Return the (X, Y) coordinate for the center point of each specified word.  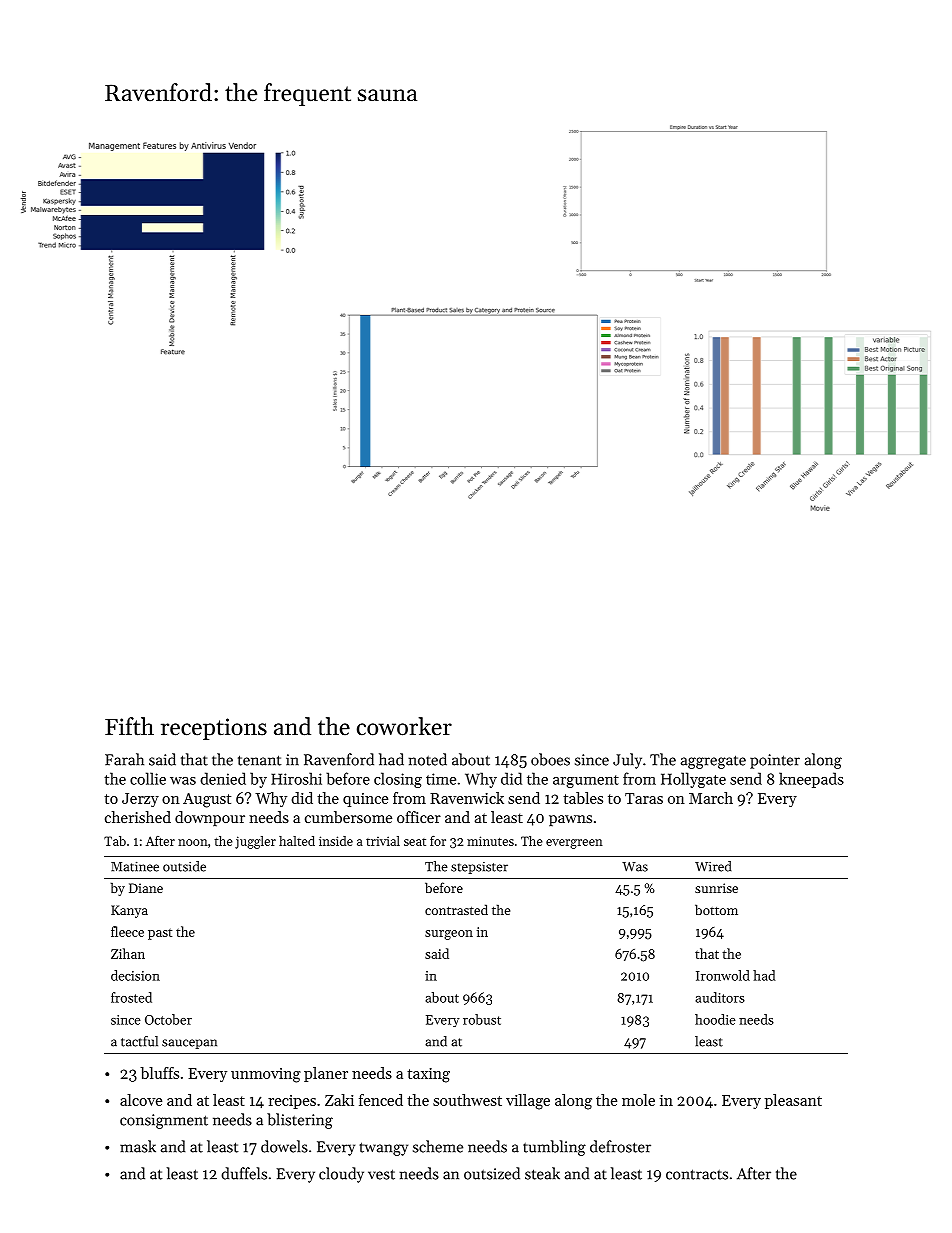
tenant (259, 760)
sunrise (716, 888)
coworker (404, 726)
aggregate (713, 762)
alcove (141, 1100)
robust (482, 1019)
